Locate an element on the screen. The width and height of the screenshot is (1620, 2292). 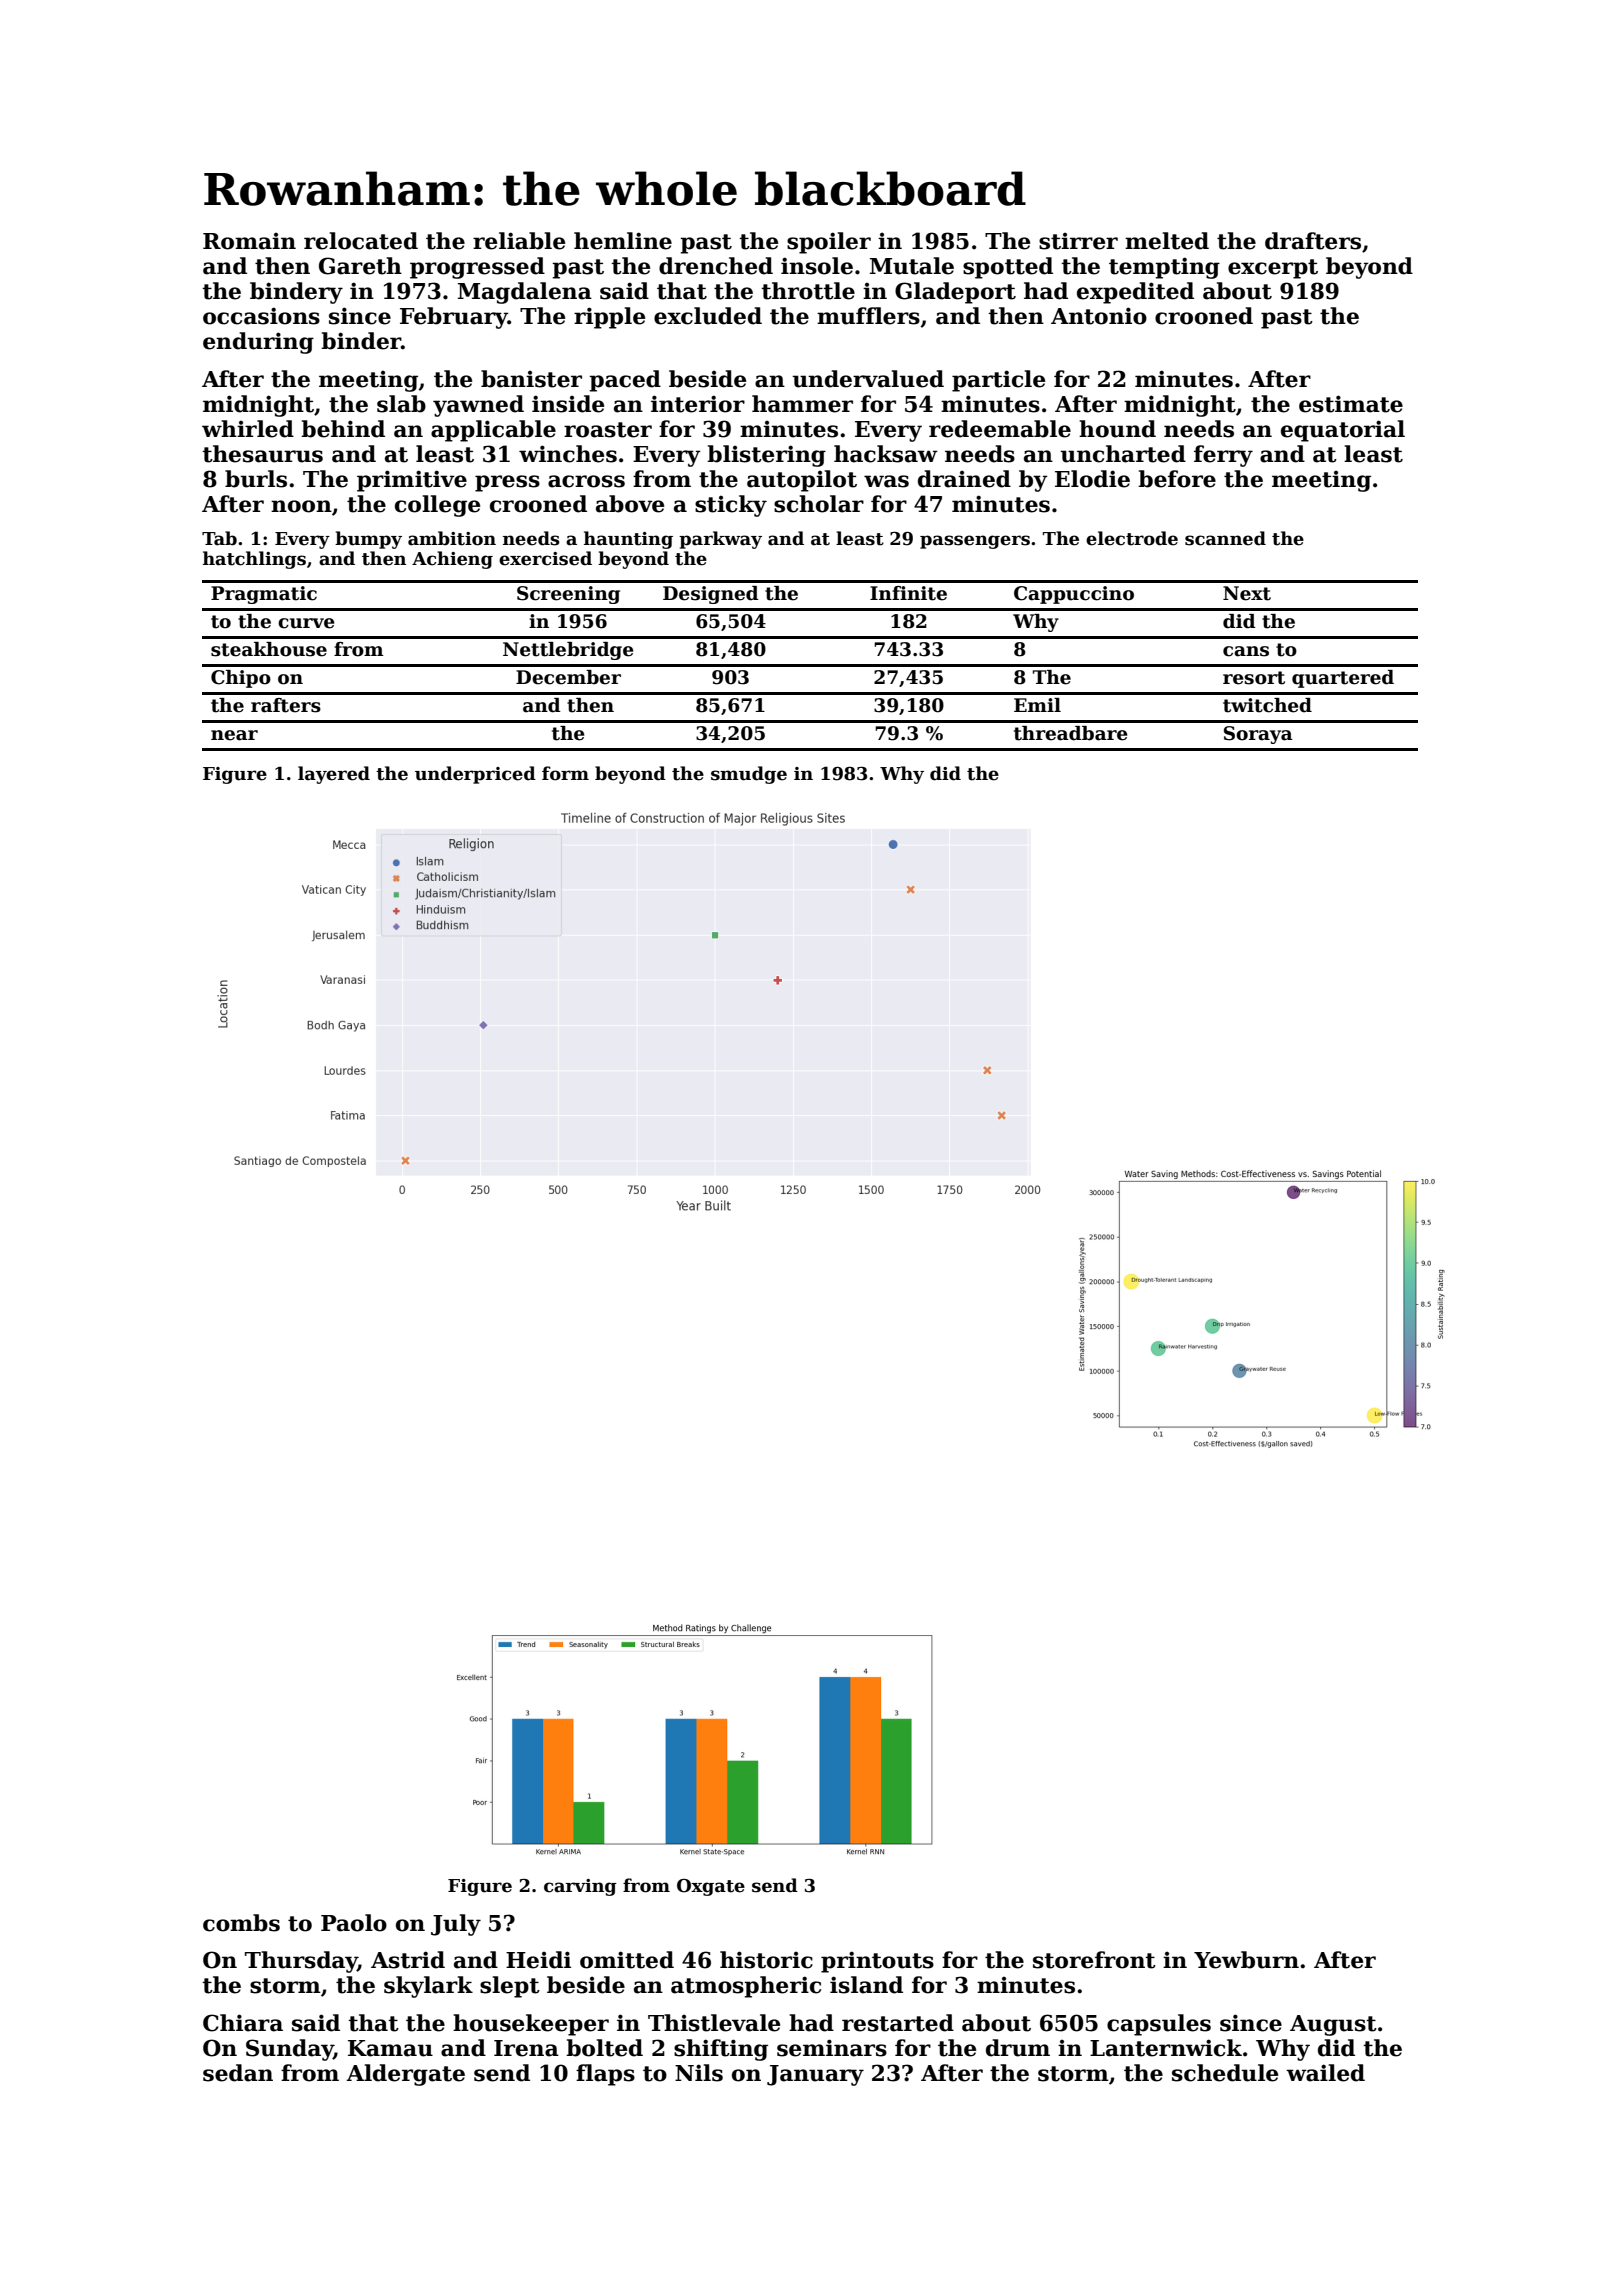
Yewburn is located at coordinates (1246, 1960).
